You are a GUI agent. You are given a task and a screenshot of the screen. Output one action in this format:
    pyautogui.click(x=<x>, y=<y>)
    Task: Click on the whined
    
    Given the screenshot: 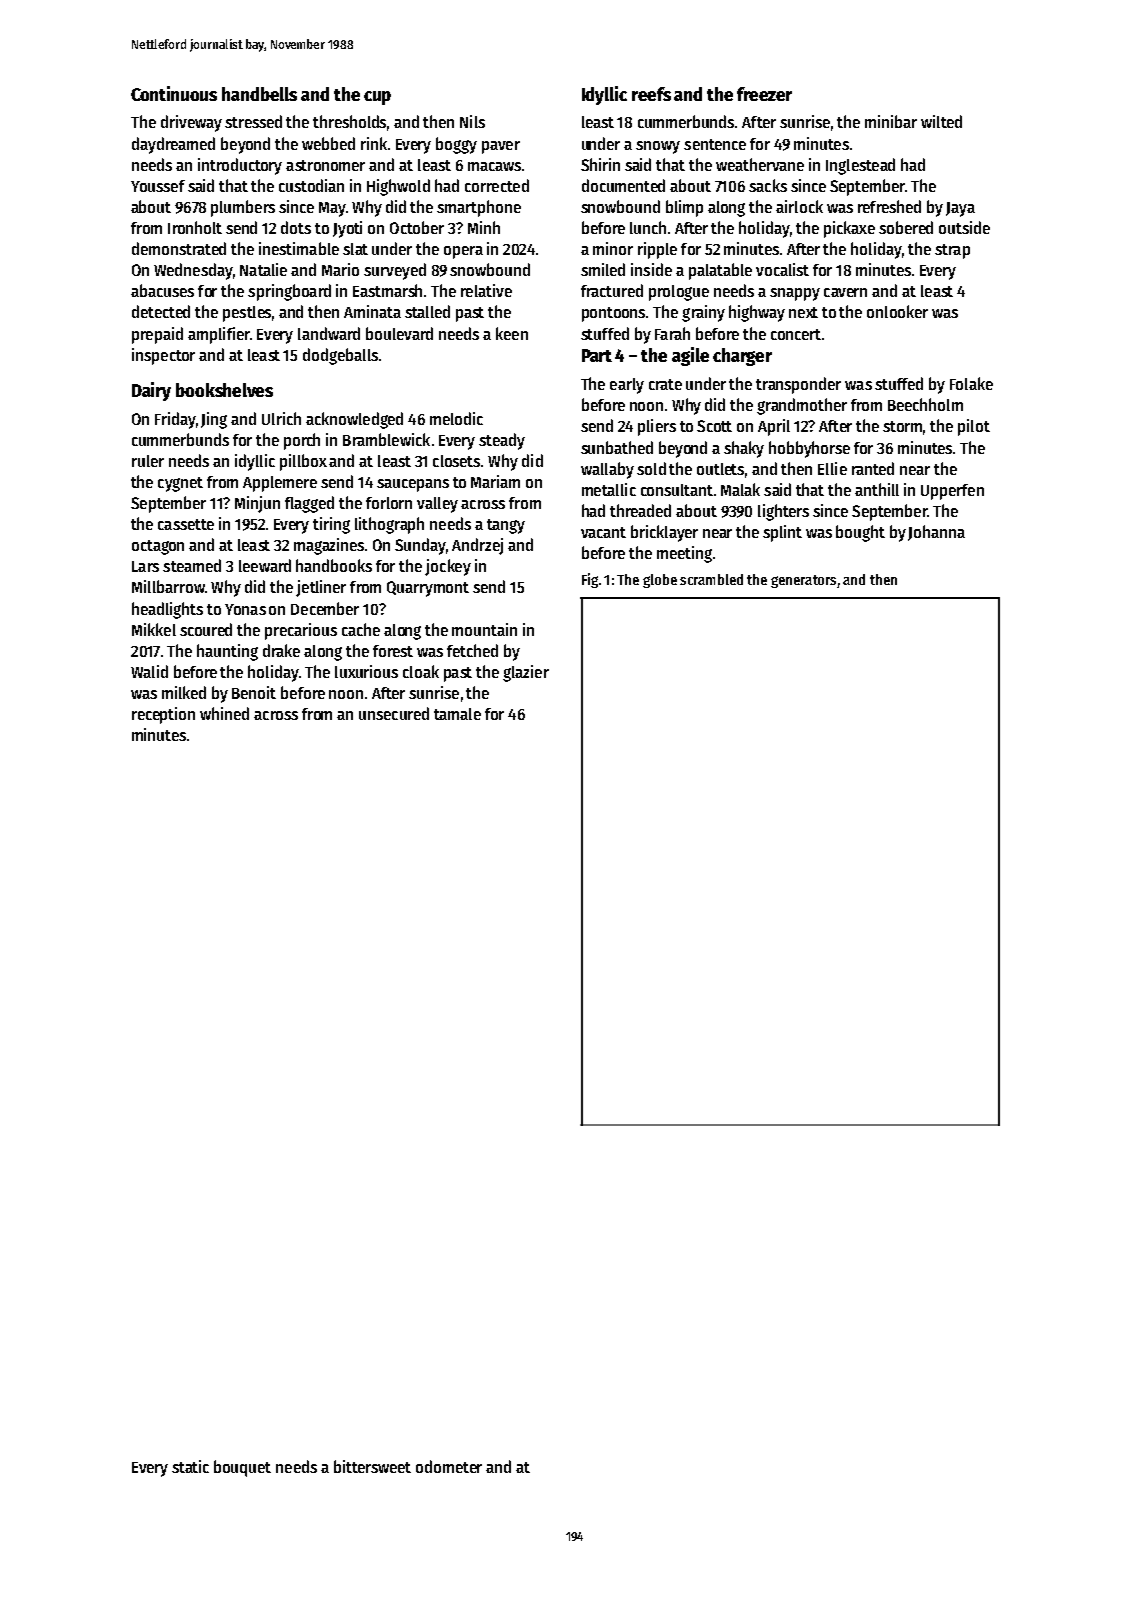 What is the action you would take?
    pyautogui.click(x=224, y=713)
